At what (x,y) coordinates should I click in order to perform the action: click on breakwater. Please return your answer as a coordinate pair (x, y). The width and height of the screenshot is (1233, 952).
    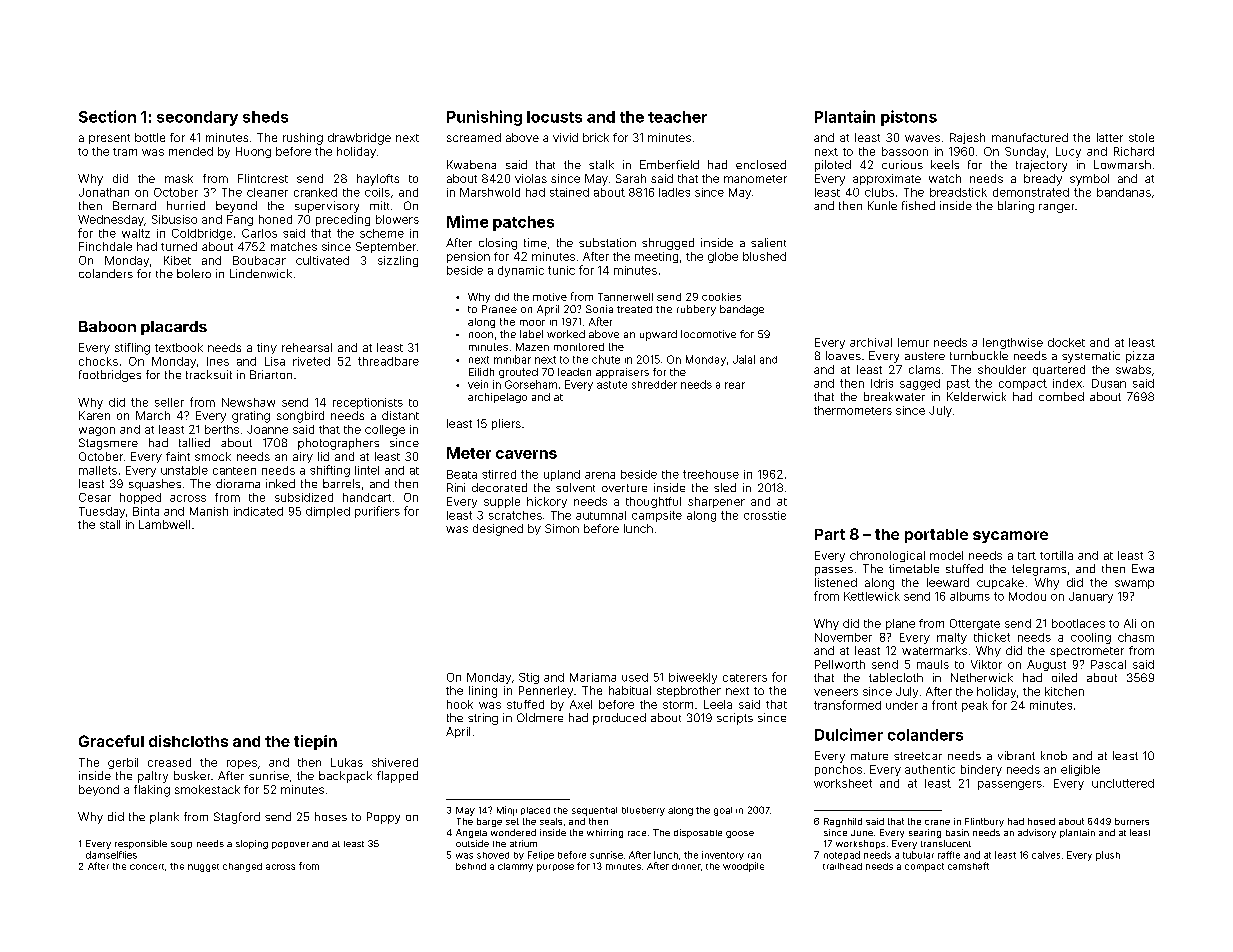
    Looking at the image, I should click on (894, 396).
